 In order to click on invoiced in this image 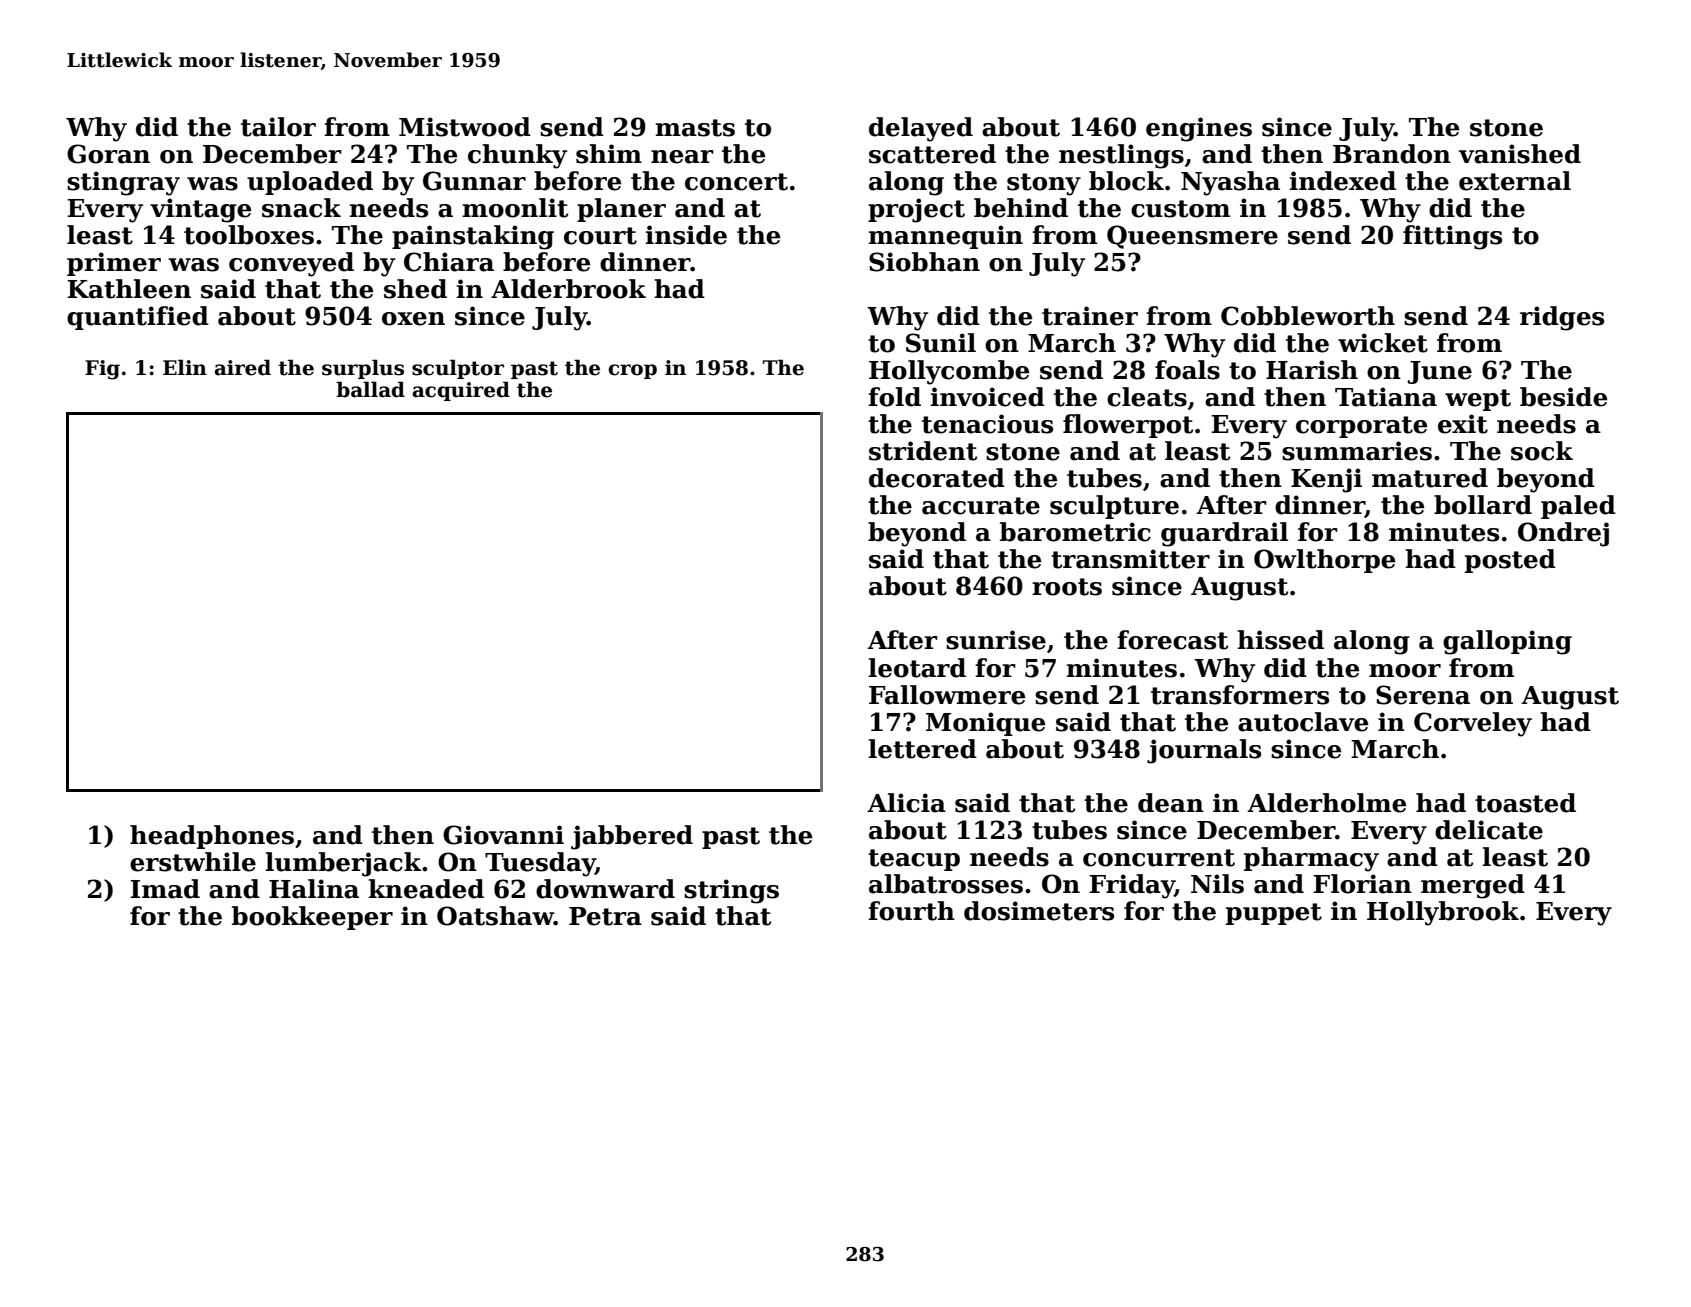, I will do `click(987, 397)`.
